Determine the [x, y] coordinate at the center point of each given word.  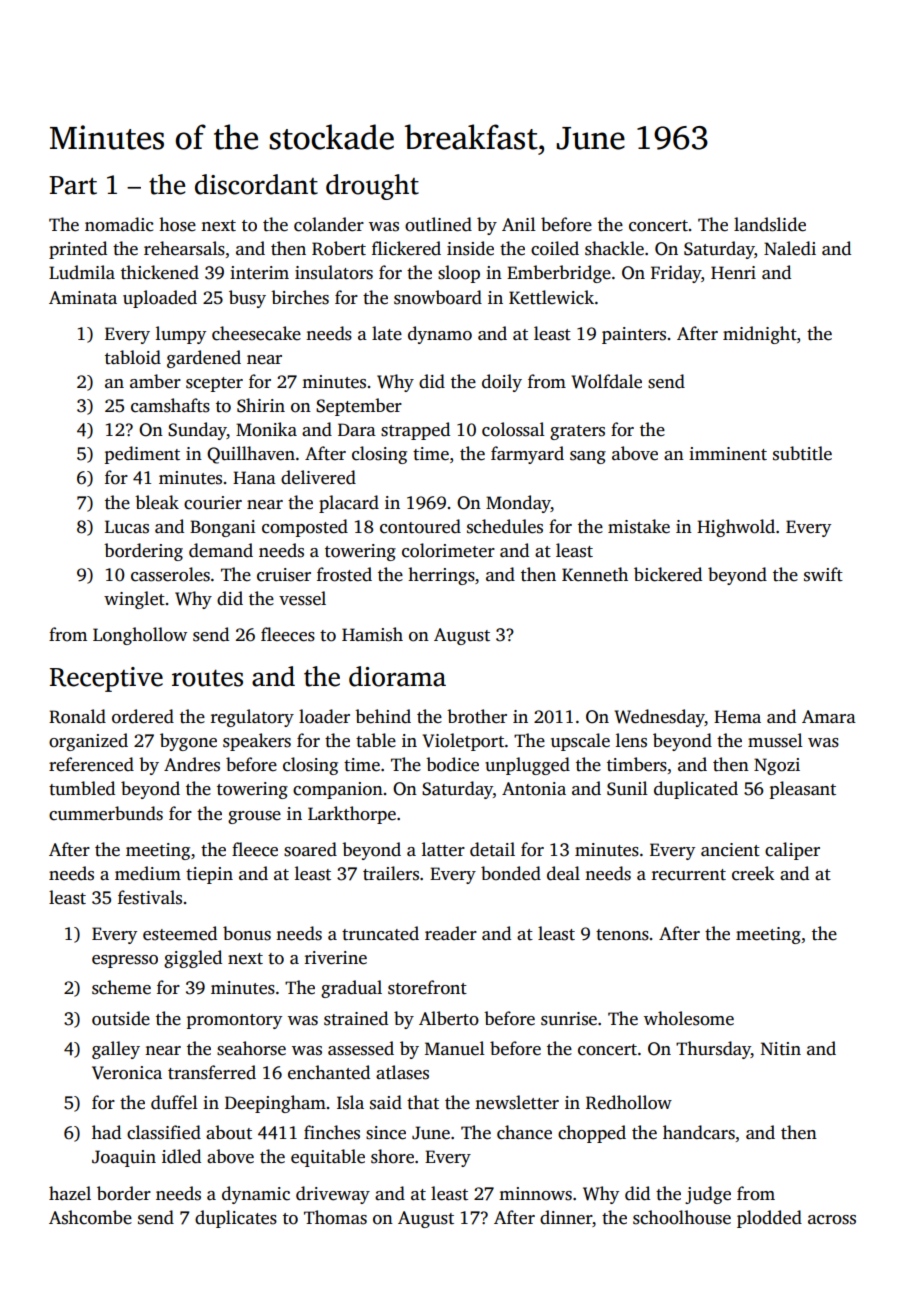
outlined [438, 224]
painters [634, 335]
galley [116, 1050]
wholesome [689, 1018]
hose [177, 224]
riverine [336, 958]
